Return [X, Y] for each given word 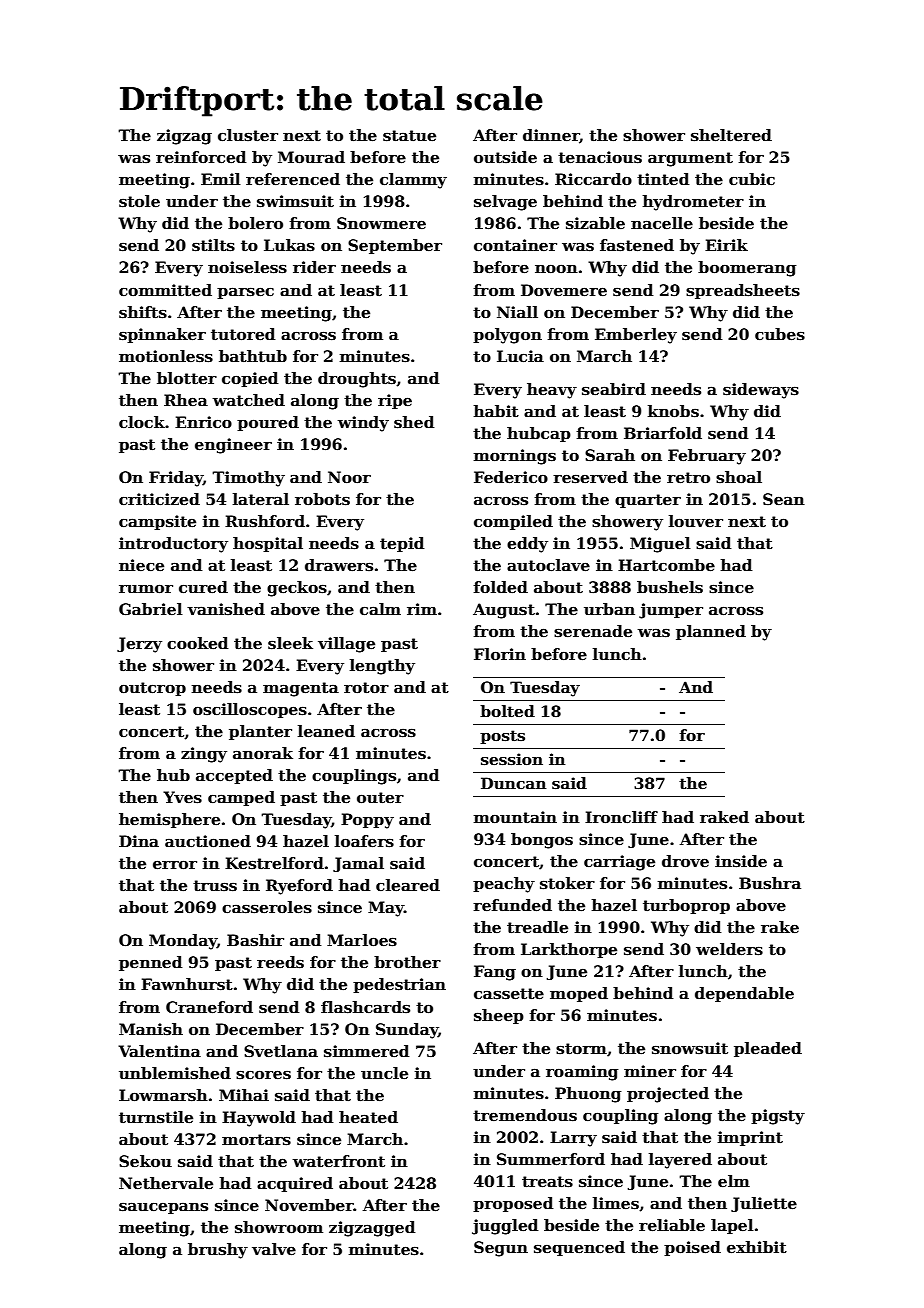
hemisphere [169, 820]
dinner [551, 136]
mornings [515, 457]
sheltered [731, 135]
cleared [408, 885]
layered [680, 1161]
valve [274, 1249]
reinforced [201, 157]
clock [142, 422]
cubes [780, 334]
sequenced [579, 1248]
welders [729, 949]
